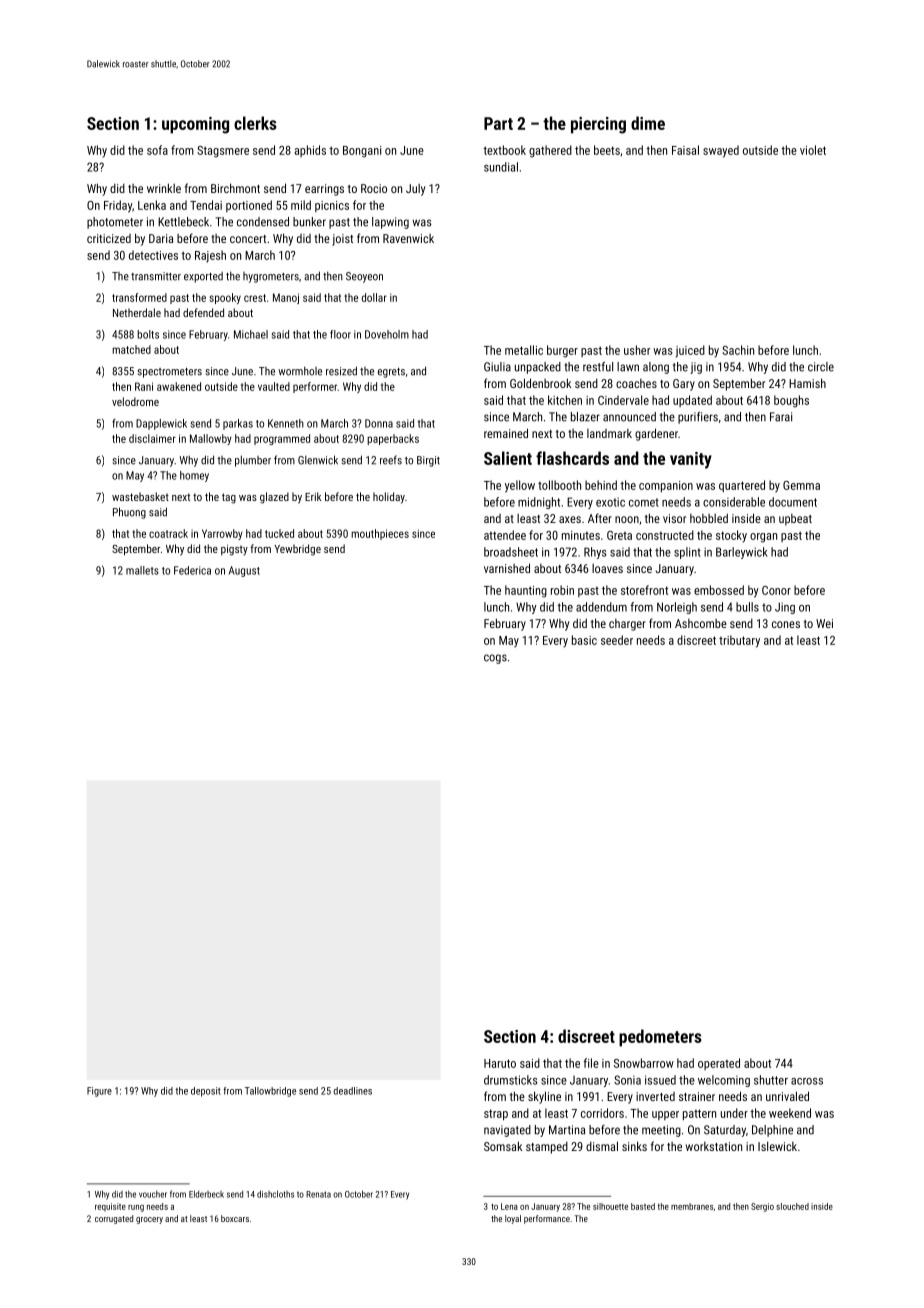  Describe the element at coordinates (244, 571) in the image. I see `August` at that location.
